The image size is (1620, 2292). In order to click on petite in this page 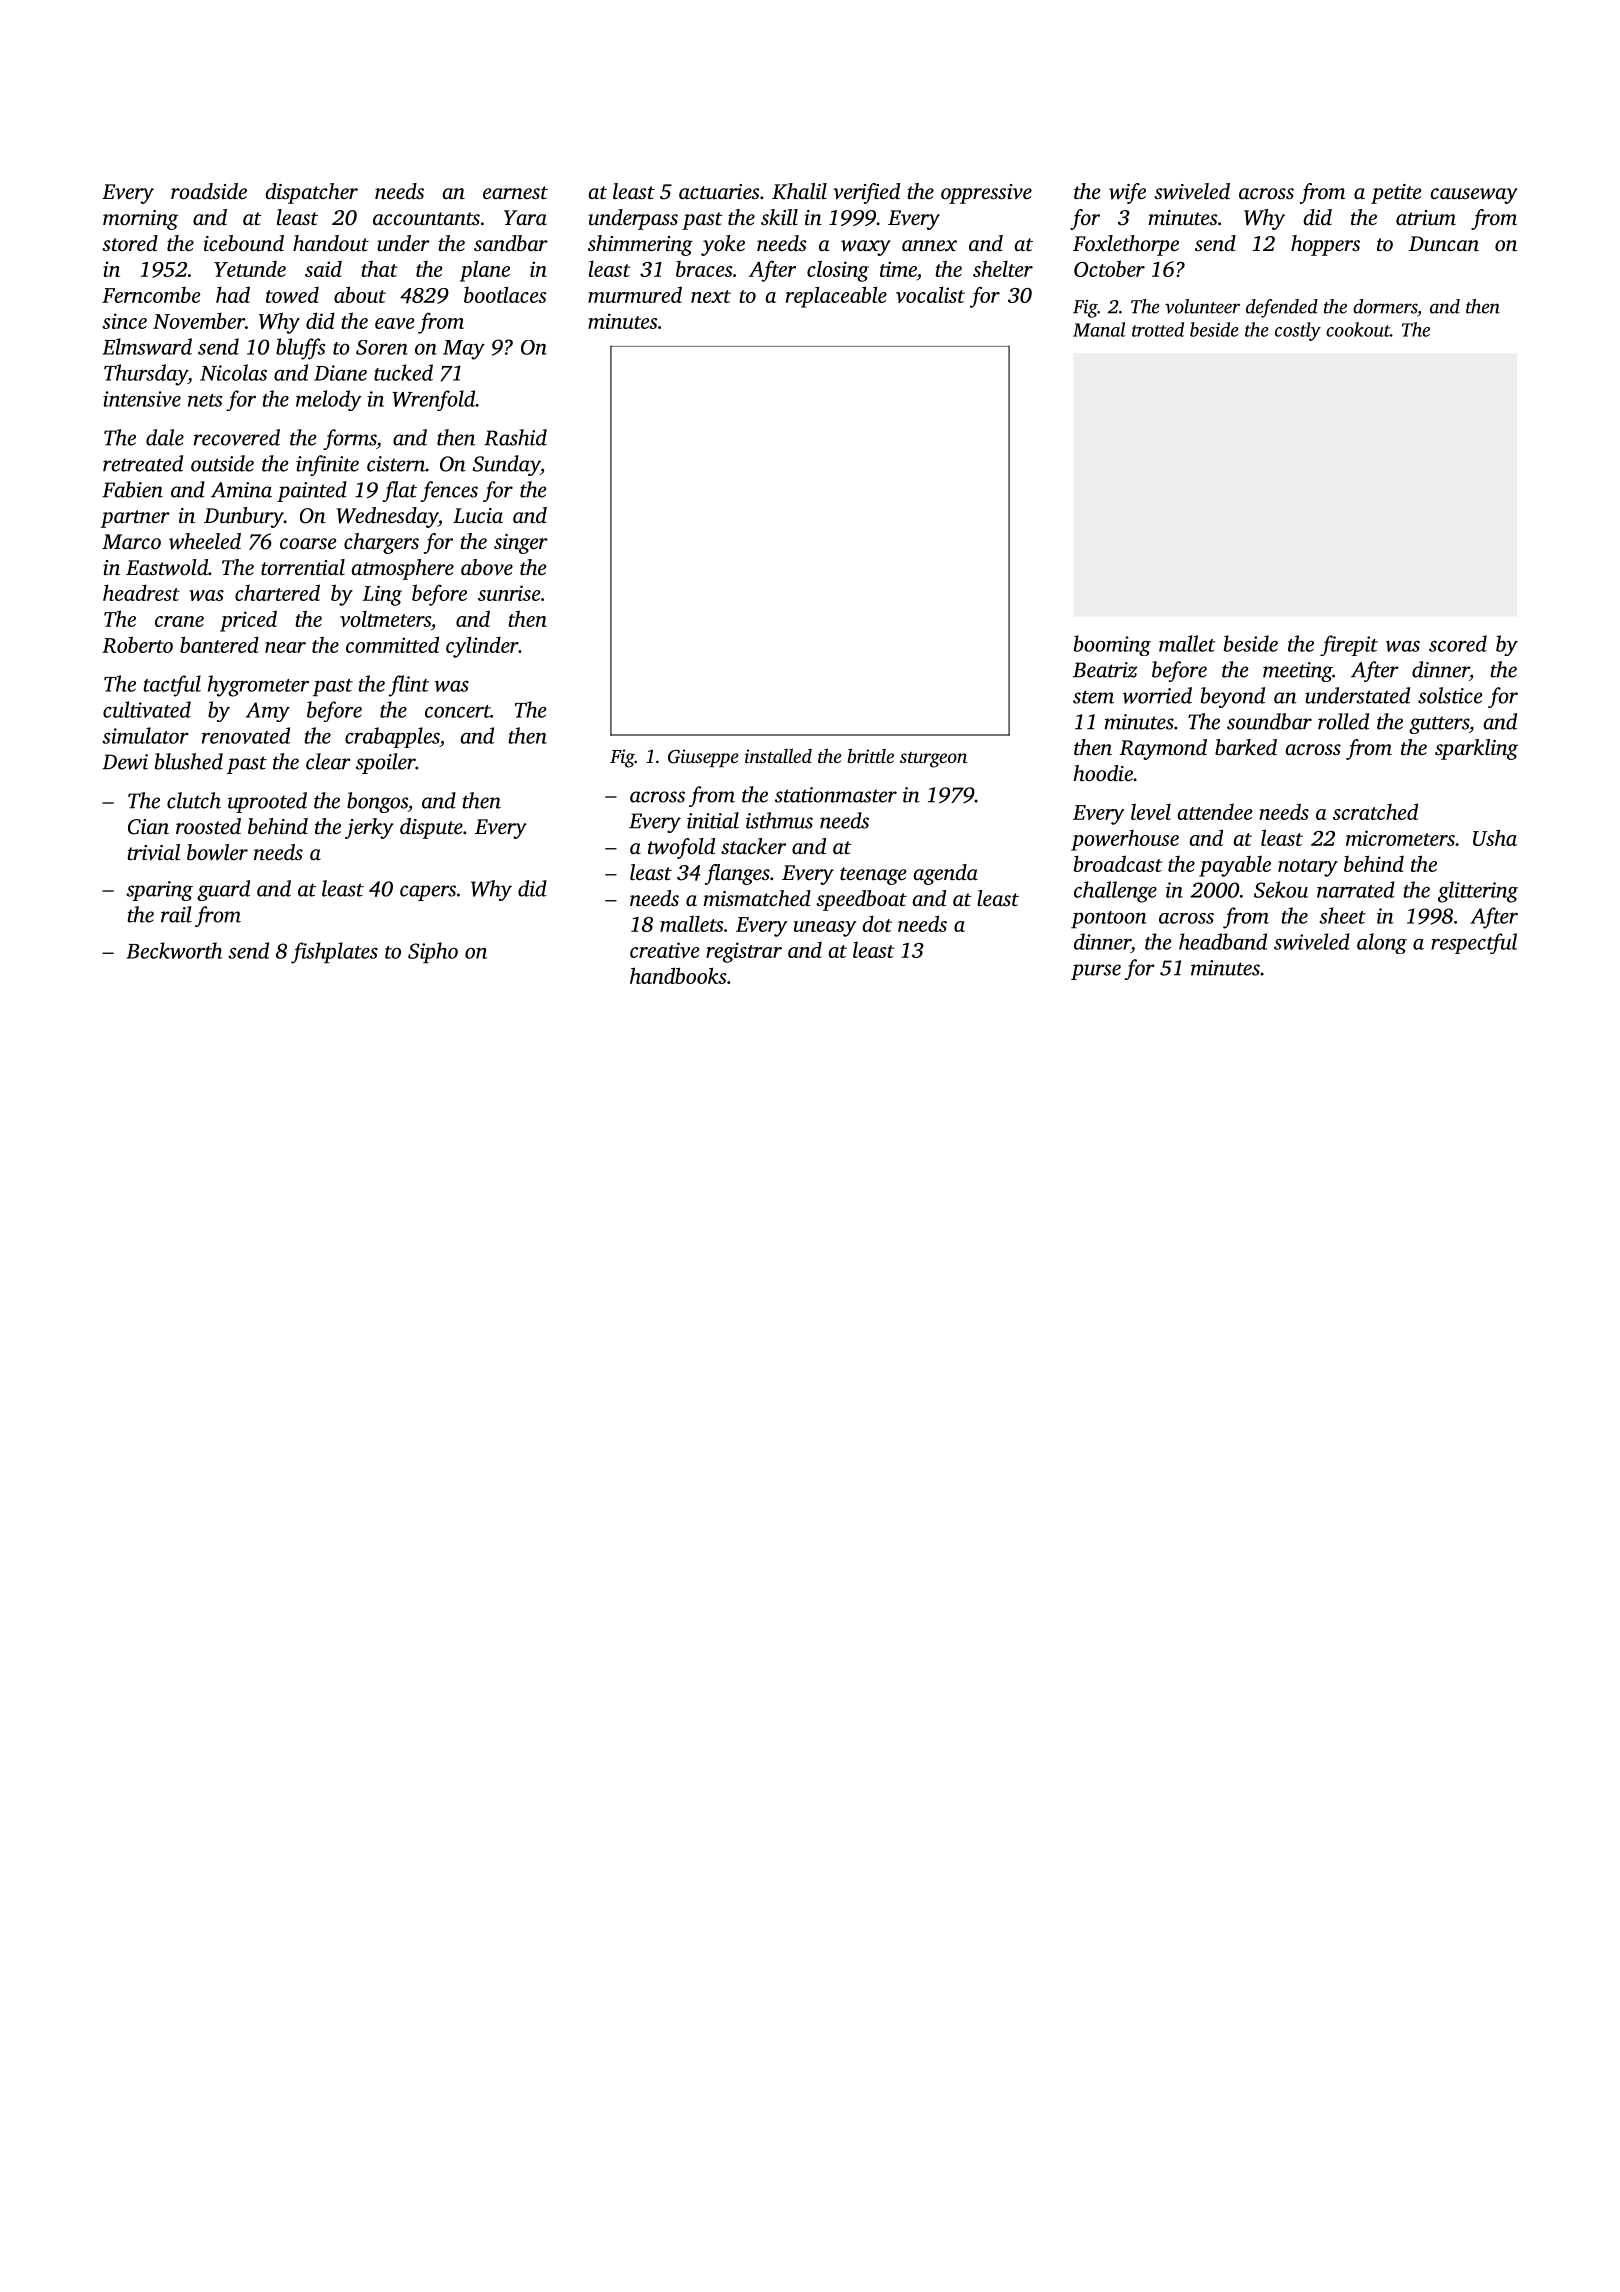, I will do `click(1396, 194)`.
